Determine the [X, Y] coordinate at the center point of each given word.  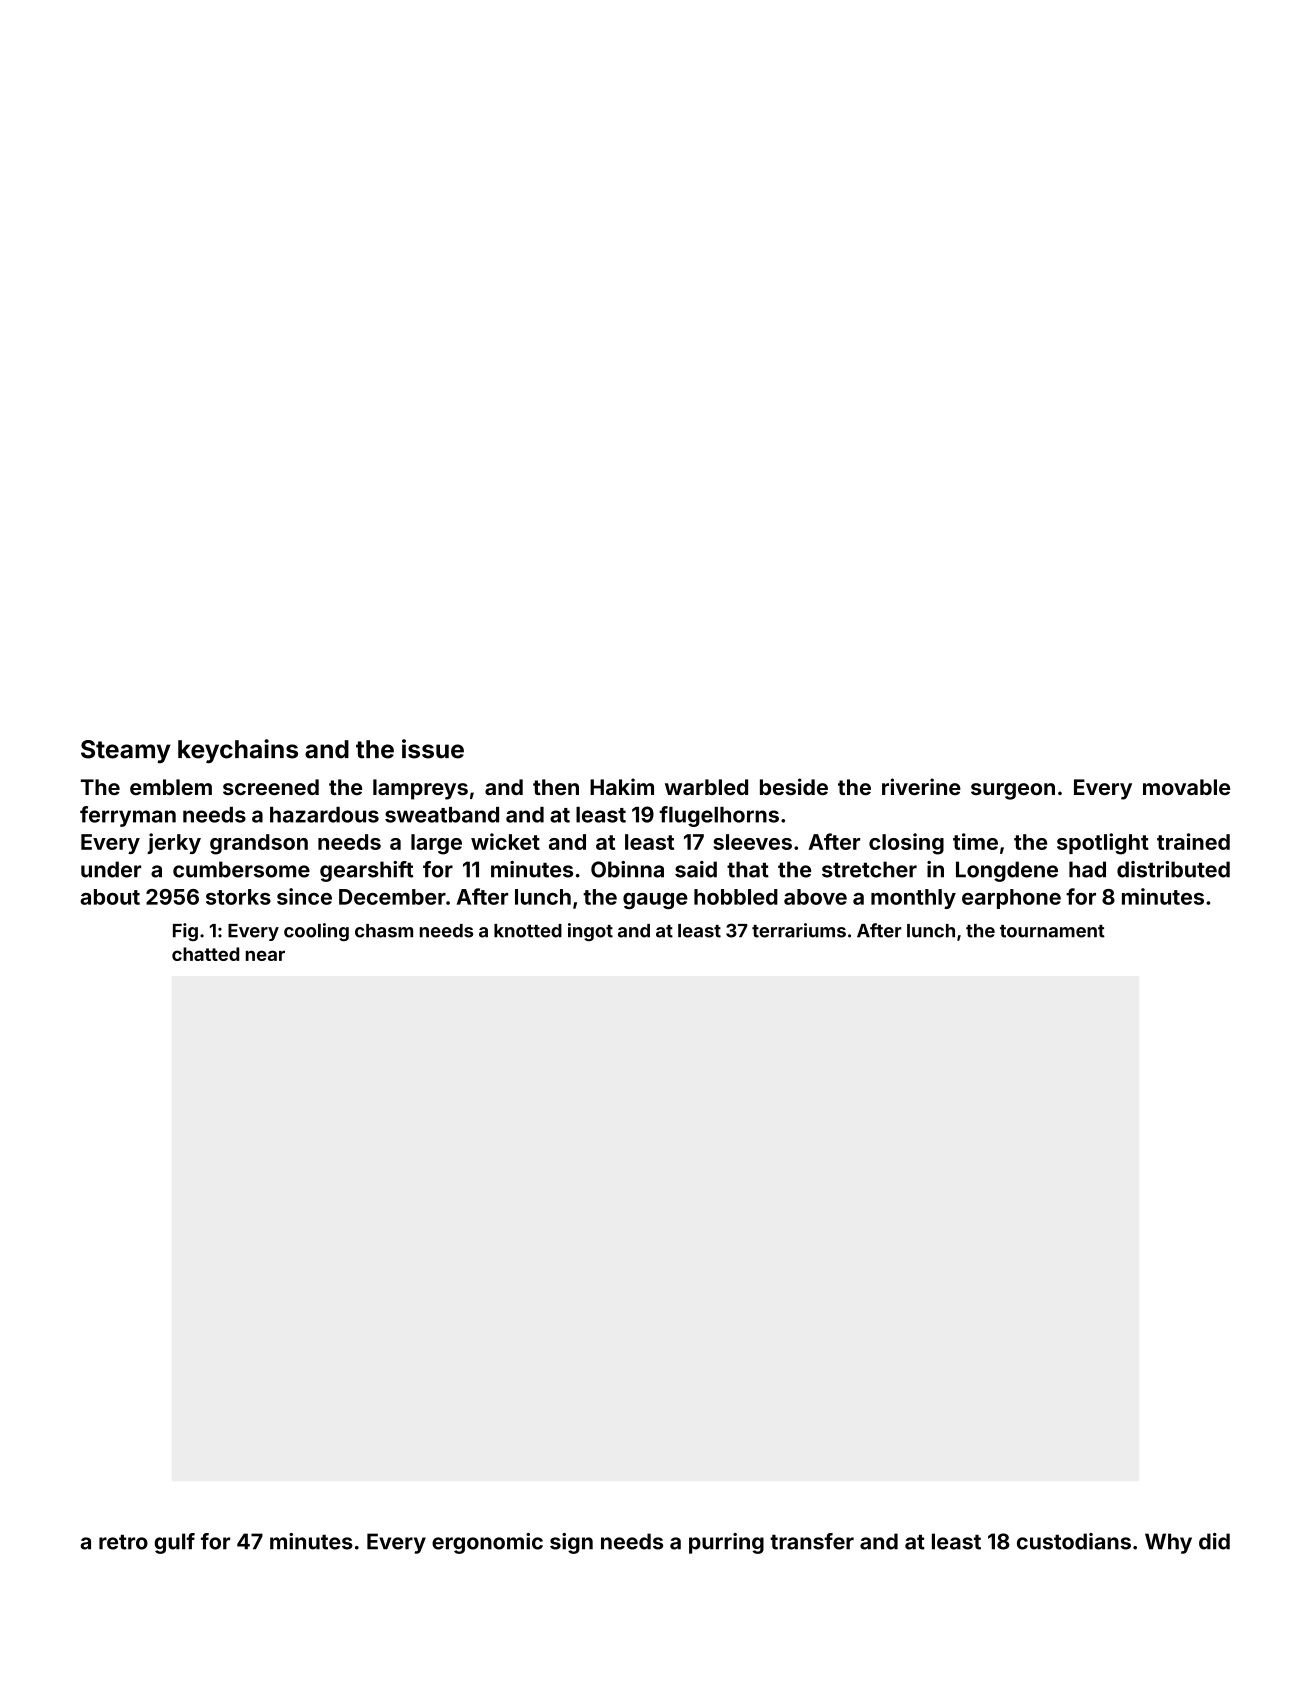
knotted [528, 931]
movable [1186, 787]
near [265, 955]
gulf [174, 1543]
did [1214, 1541]
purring [726, 1543]
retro [123, 1542]
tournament [1052, 931]
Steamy [126, 751]
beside [794, 786]
